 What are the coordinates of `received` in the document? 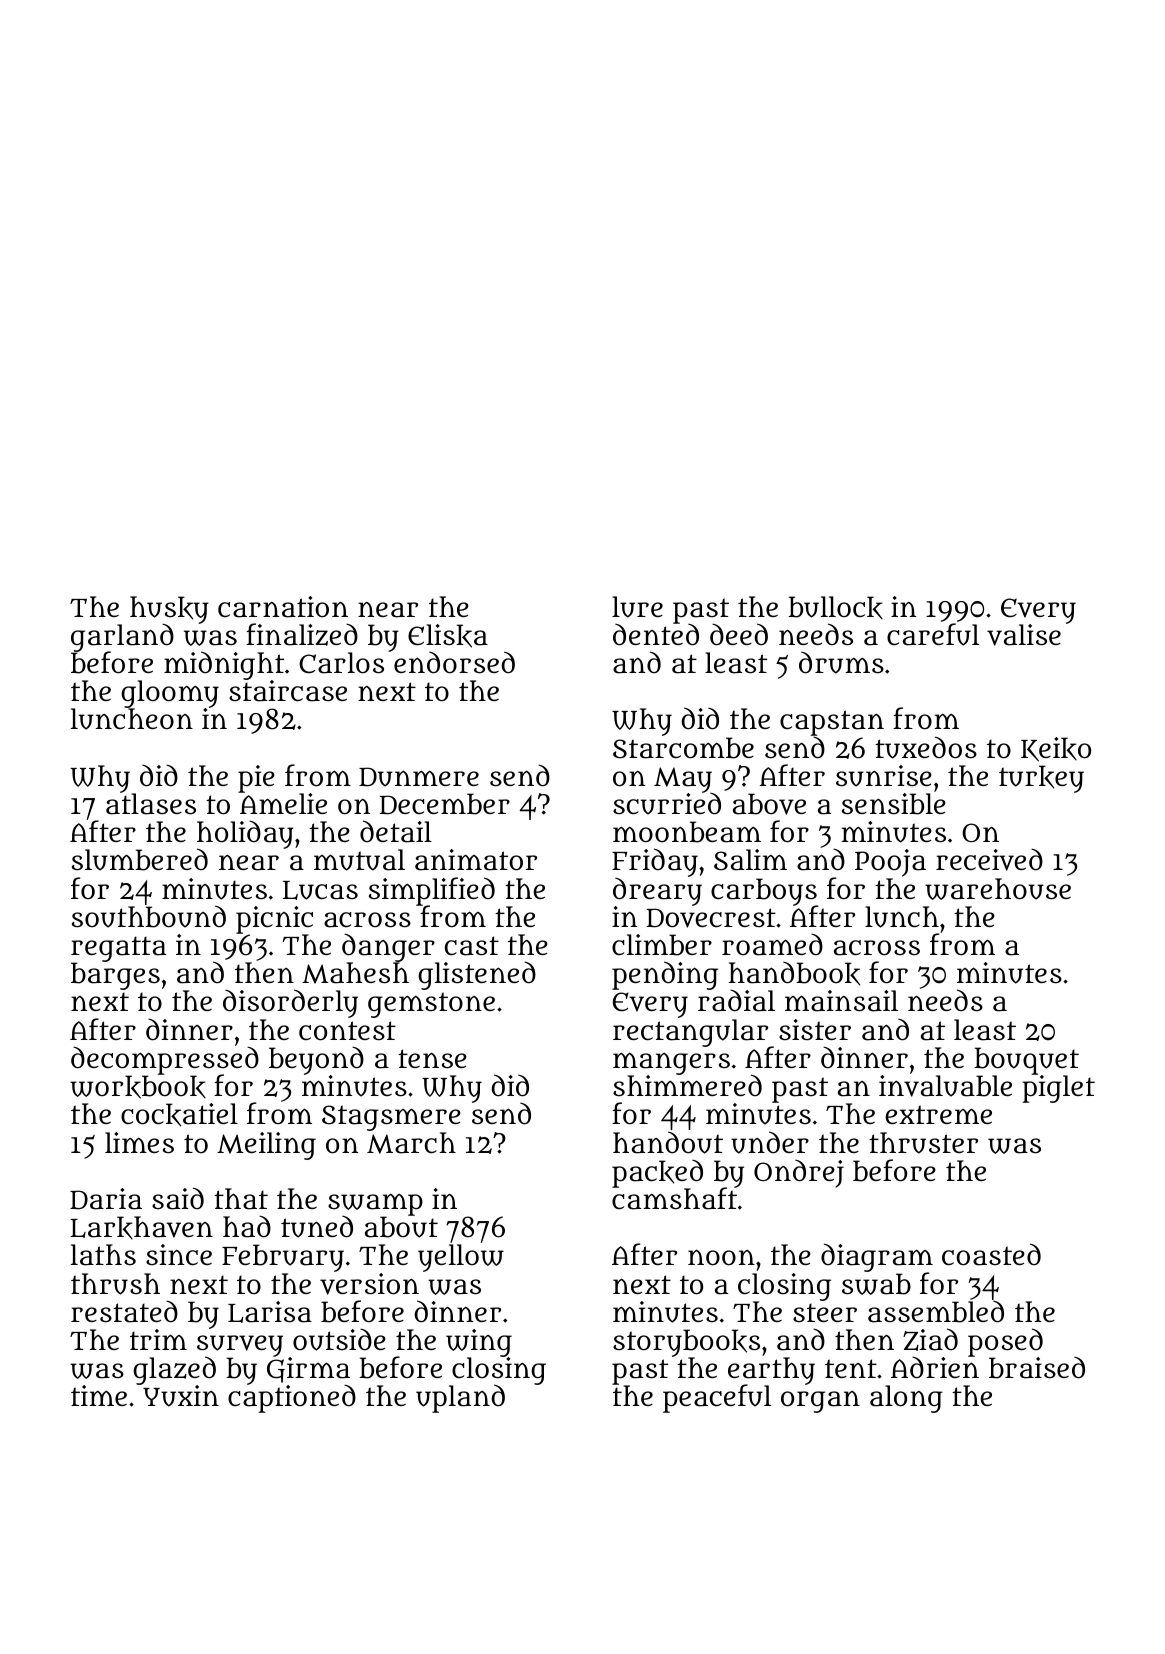 It's located at (989, 859).
